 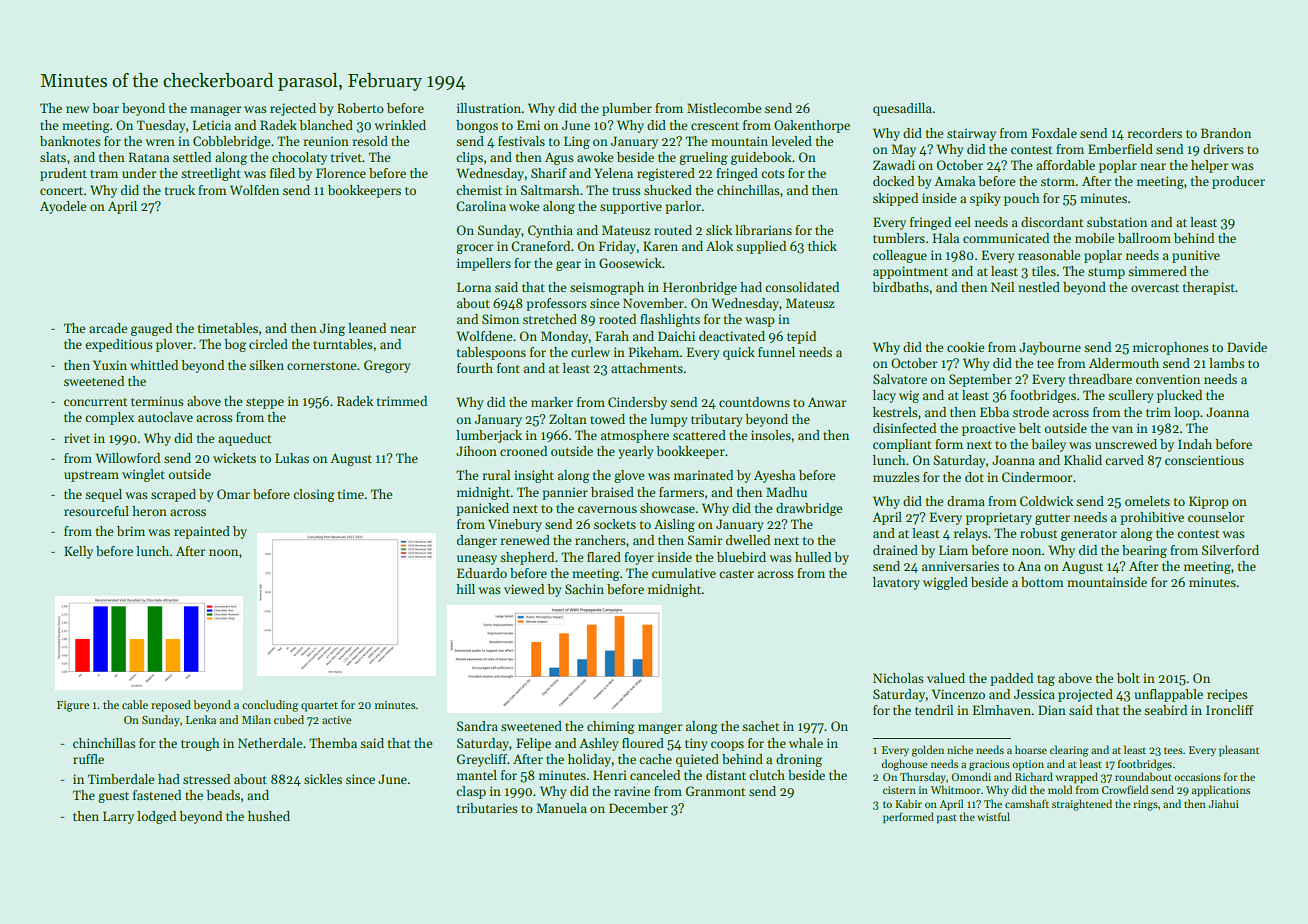 What do you see at coordinates (607, 419) in the page?
I see `towed` at bounding box center [607, 419].
